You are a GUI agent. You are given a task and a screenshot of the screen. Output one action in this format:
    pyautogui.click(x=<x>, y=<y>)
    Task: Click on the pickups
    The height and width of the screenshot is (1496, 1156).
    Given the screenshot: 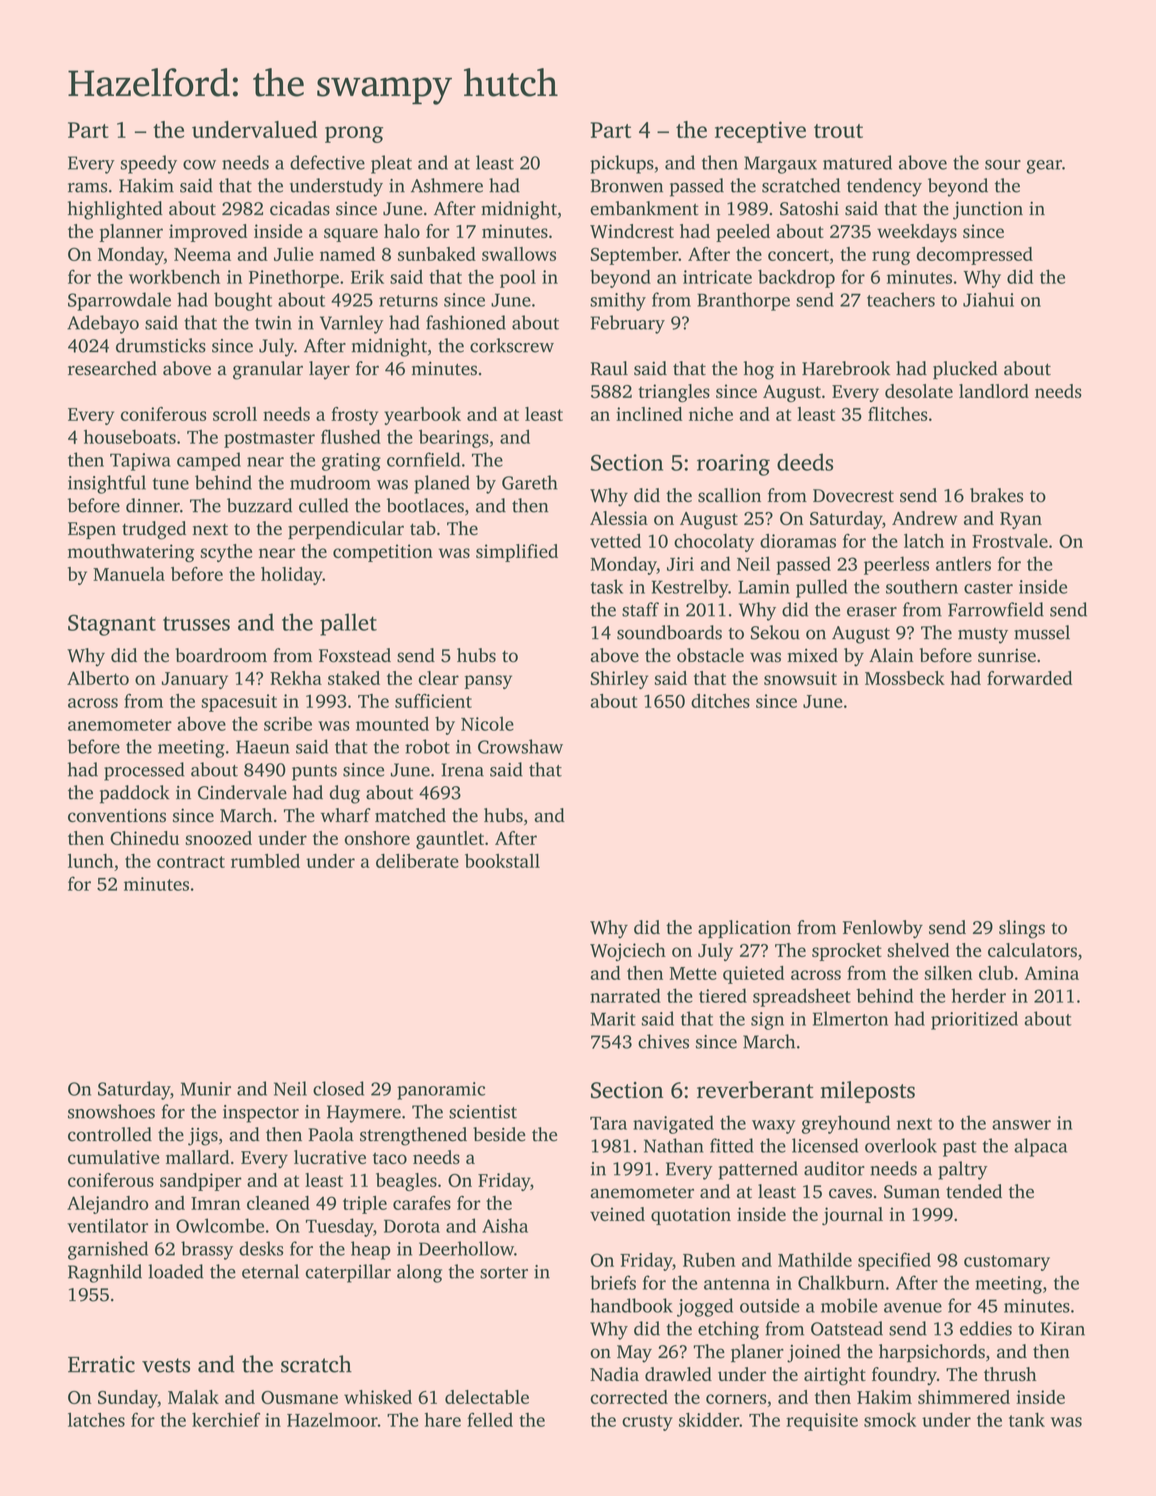 What is the action you would take?
    pyautogui.click(x=622, y=164)
